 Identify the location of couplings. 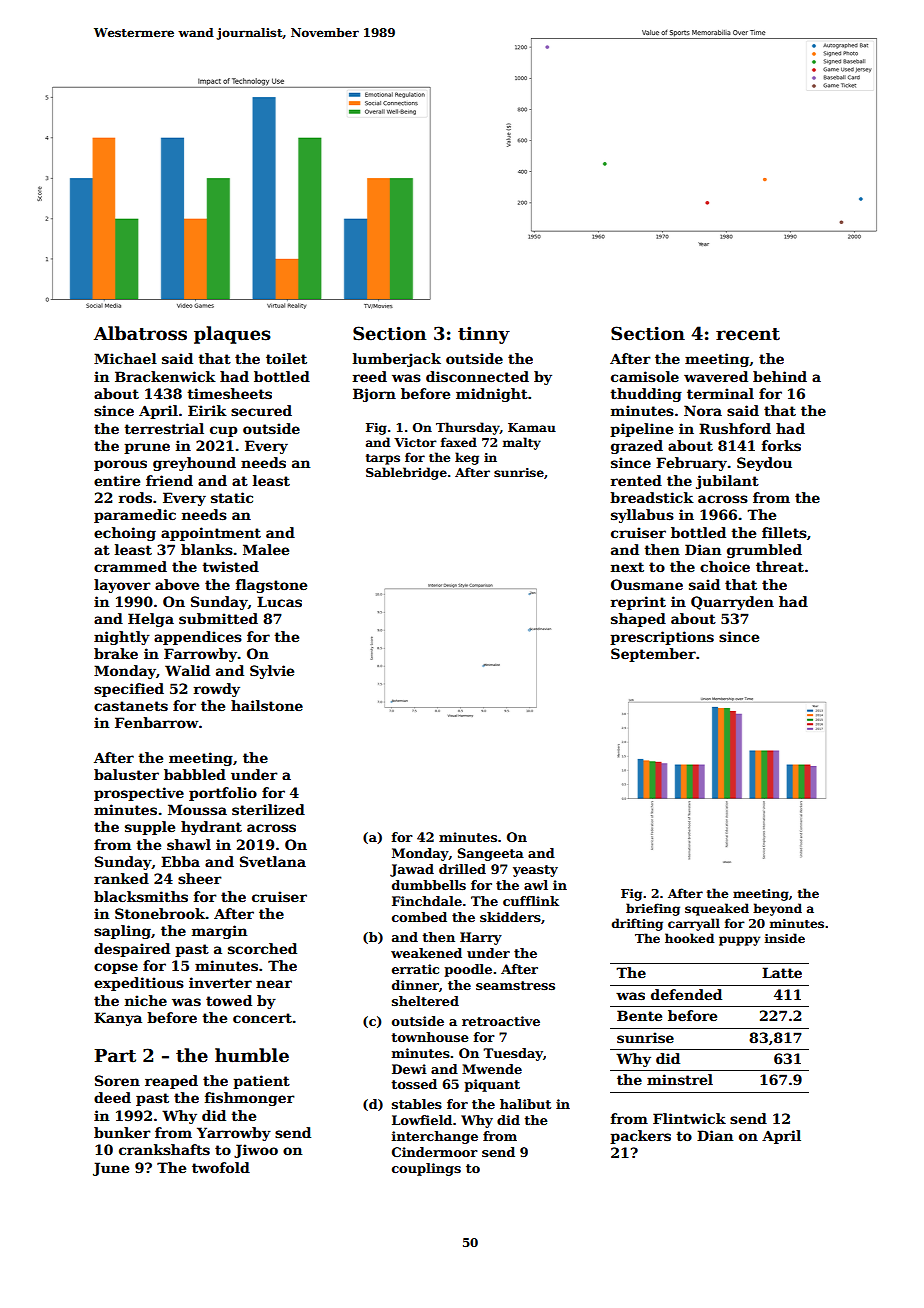
(426, 1169).
